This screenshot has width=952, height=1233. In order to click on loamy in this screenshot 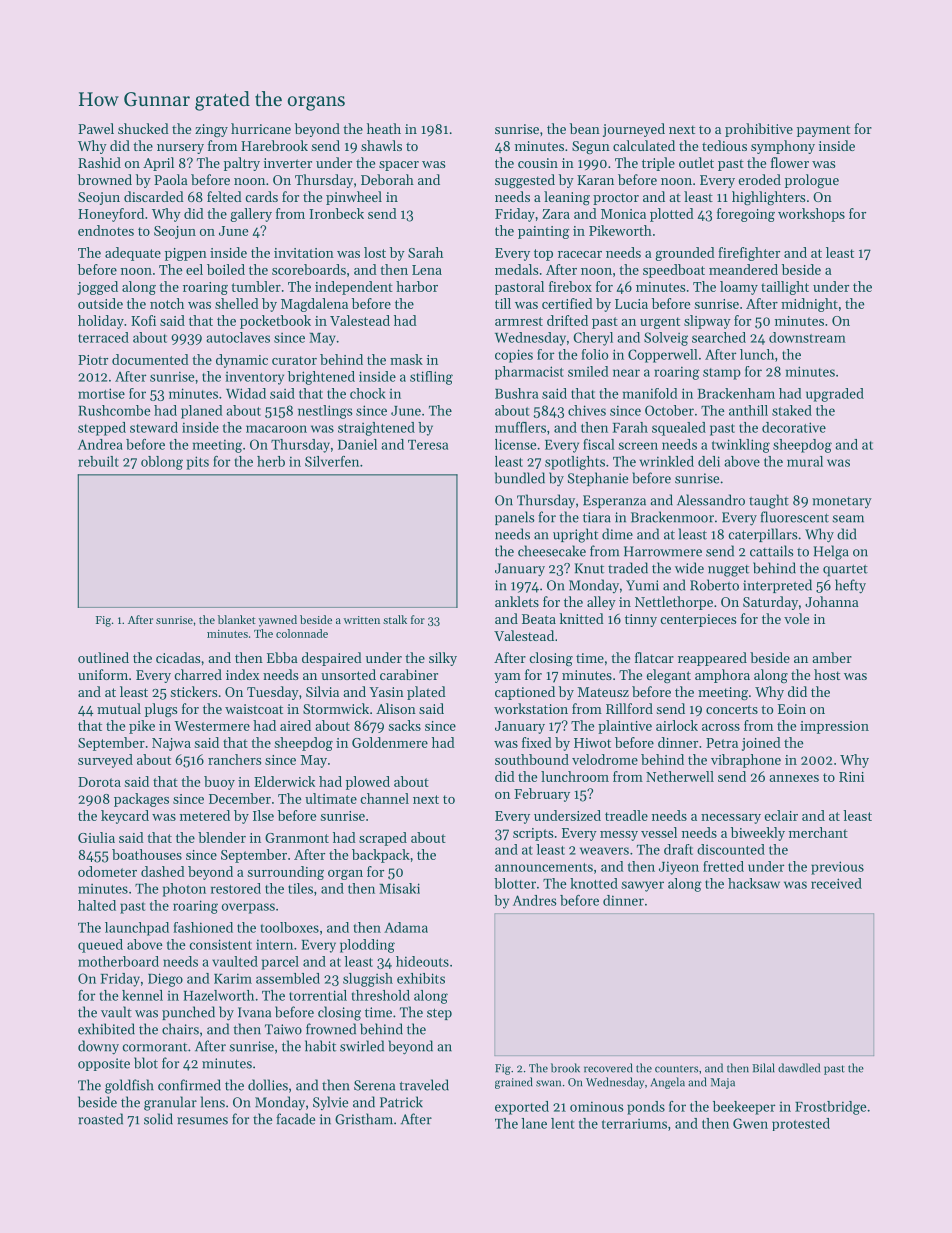, I will do `click(739, 288)`.
